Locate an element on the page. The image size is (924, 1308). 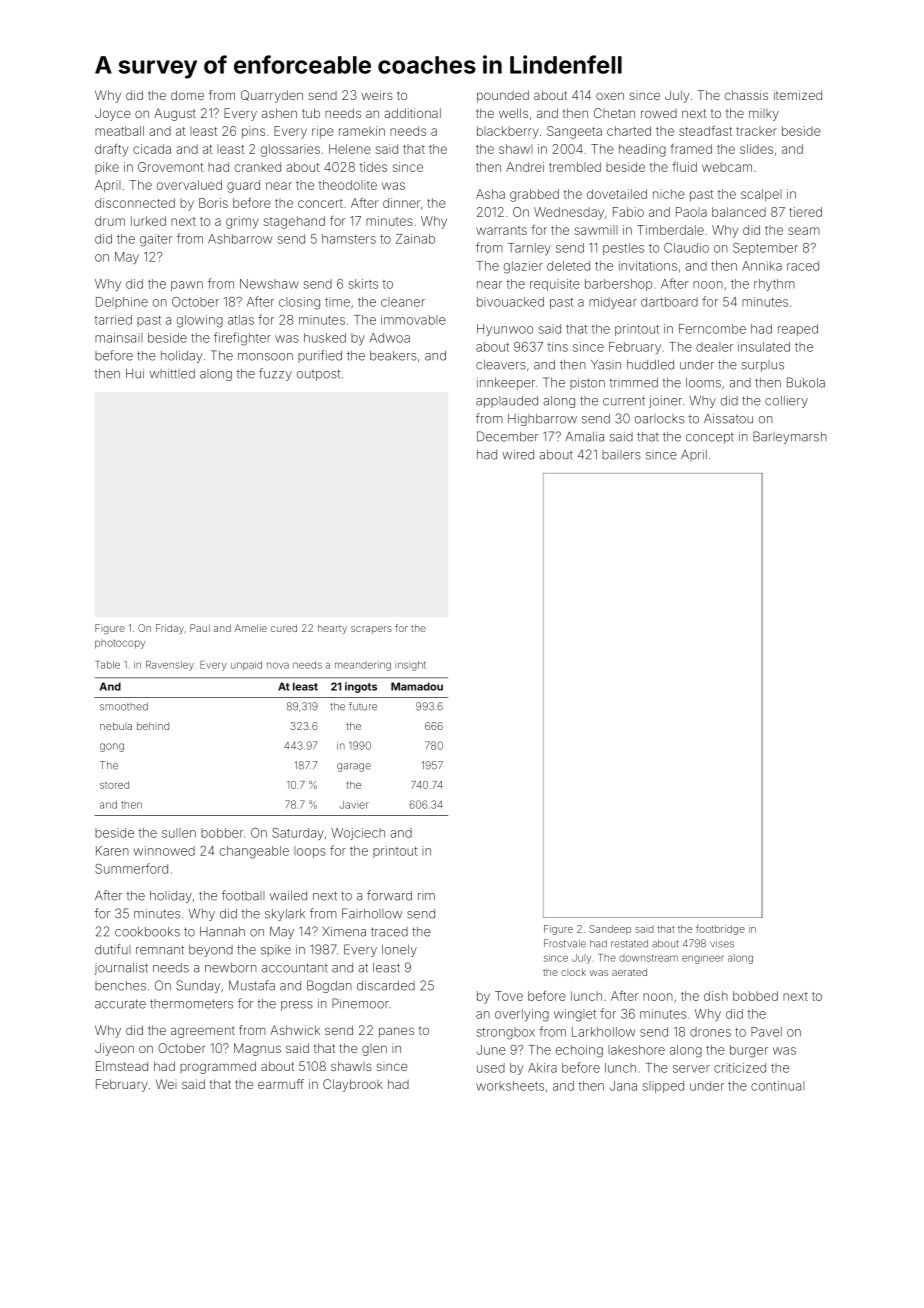
glossaries is located at coordinates (290, 150).
